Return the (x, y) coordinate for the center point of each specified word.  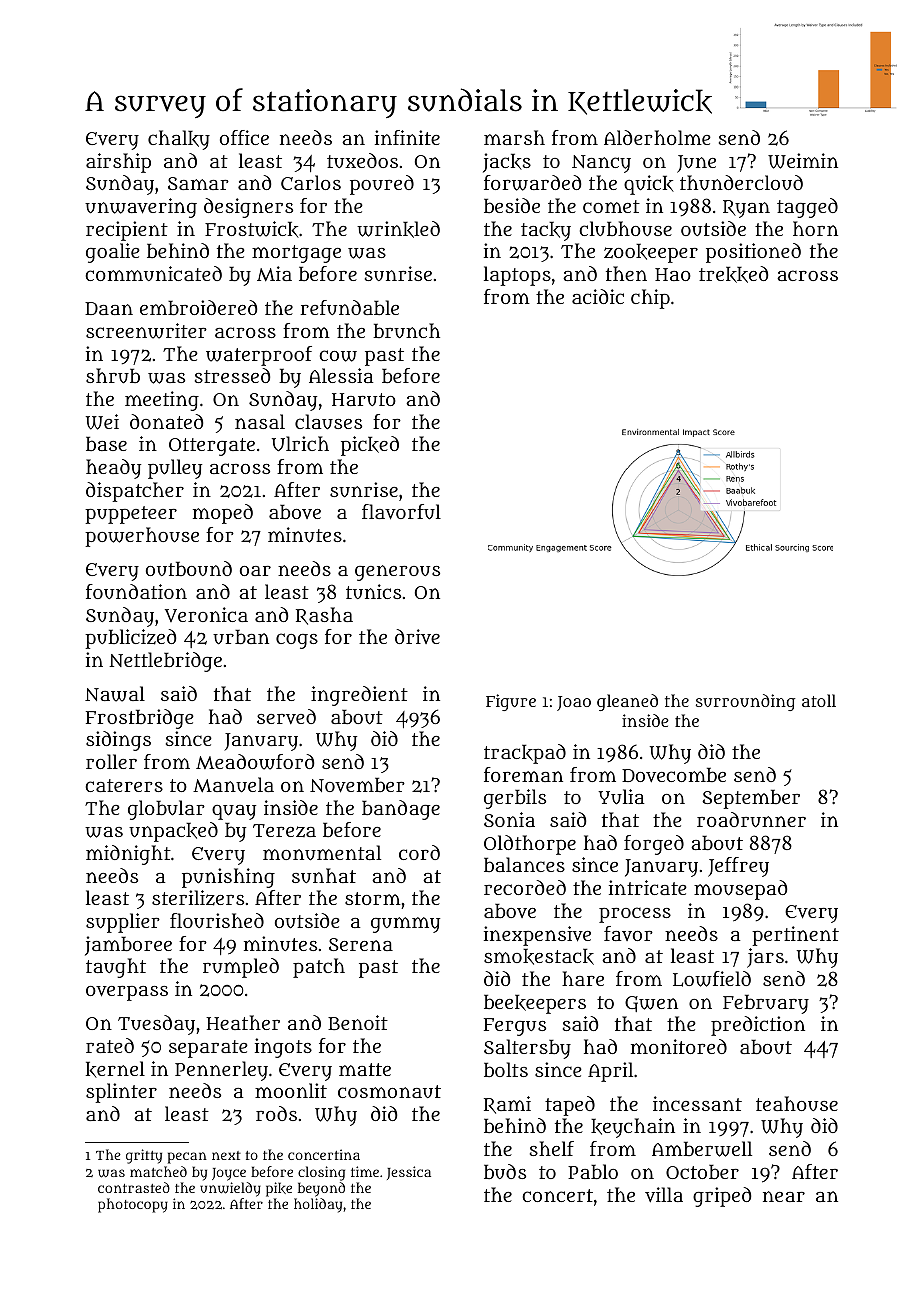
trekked (734, 274)
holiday (318, 1205)
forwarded (533, 183)
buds (505, 1171)
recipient (127, 231)
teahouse (797, 1103)
